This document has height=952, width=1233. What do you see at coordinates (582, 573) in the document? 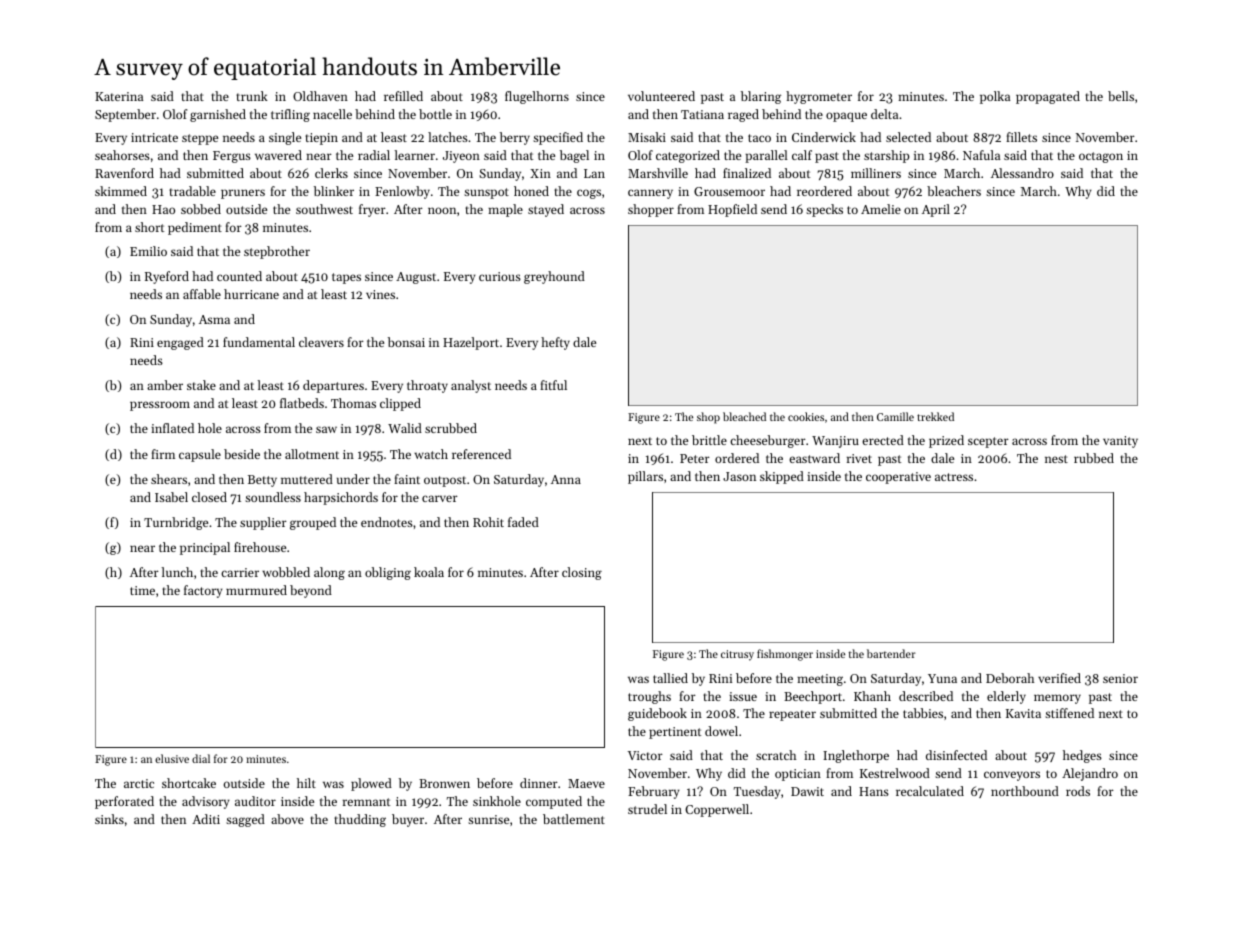
I see `closing` at bounding box center [582, 573].
